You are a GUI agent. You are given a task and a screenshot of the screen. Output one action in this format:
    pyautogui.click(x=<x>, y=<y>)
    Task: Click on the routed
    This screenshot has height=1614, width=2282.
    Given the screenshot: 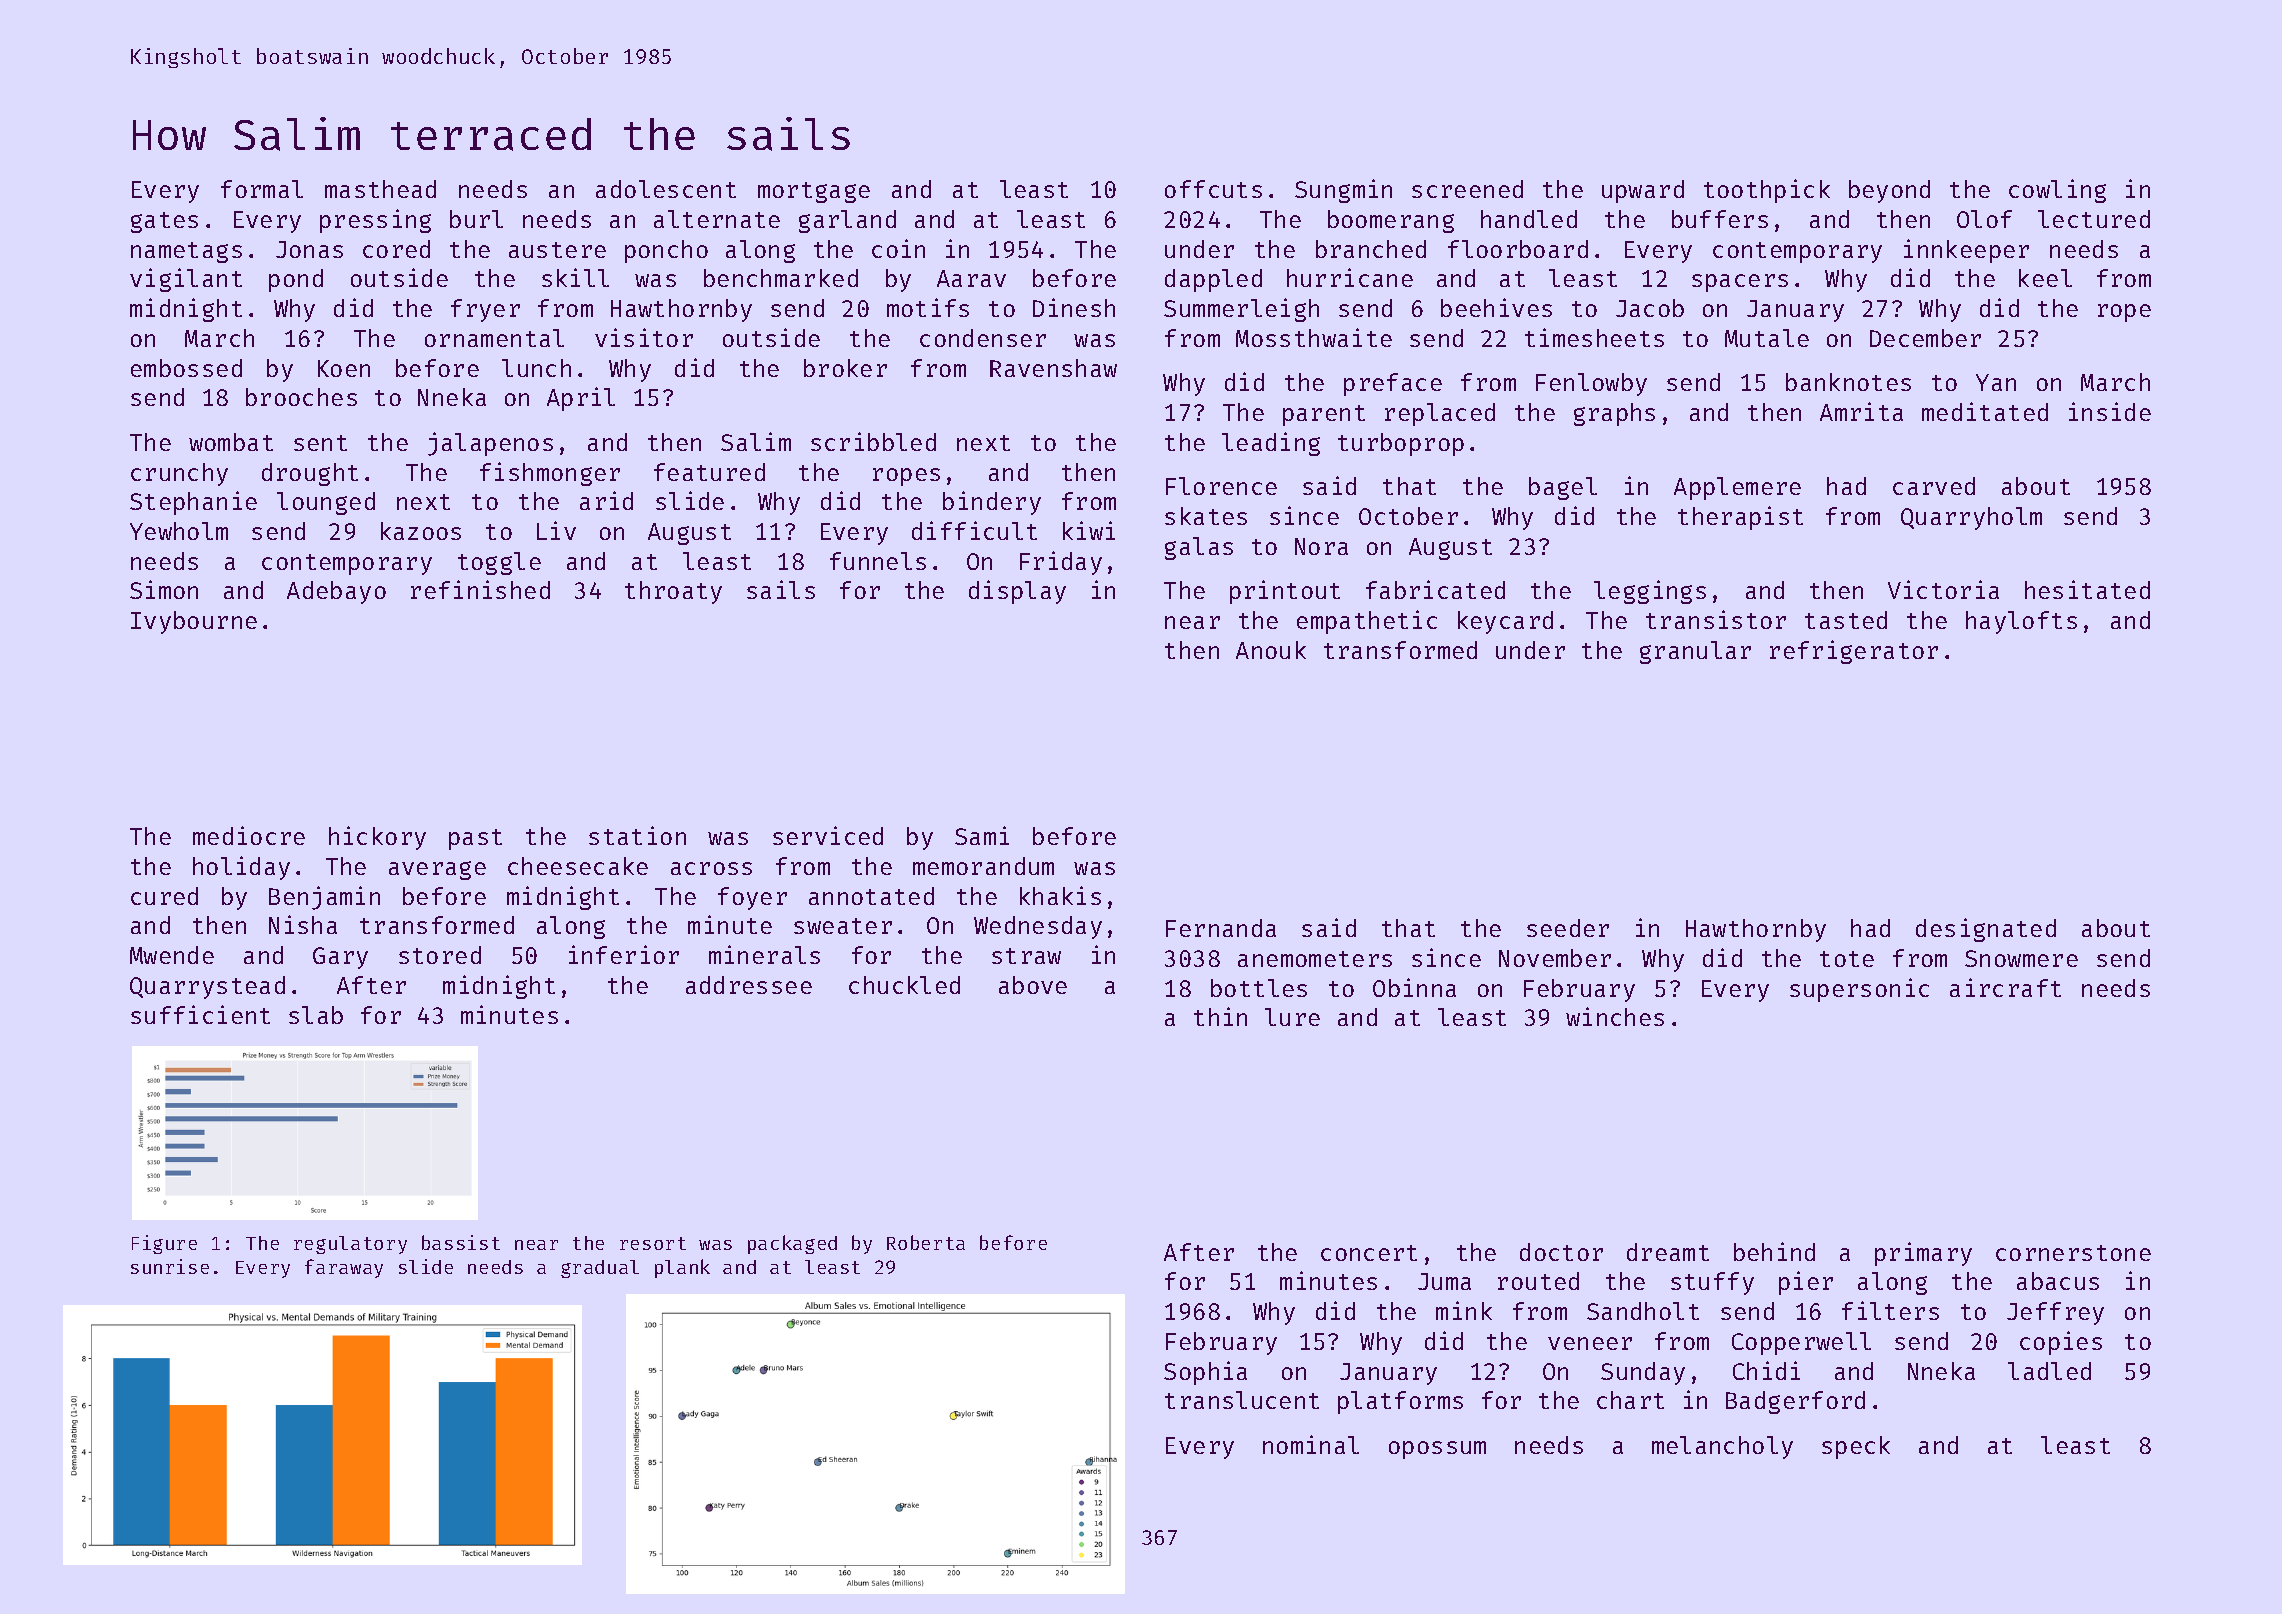 What is the action you would take?
    pyautogui.click(x=1538, y=1281)
